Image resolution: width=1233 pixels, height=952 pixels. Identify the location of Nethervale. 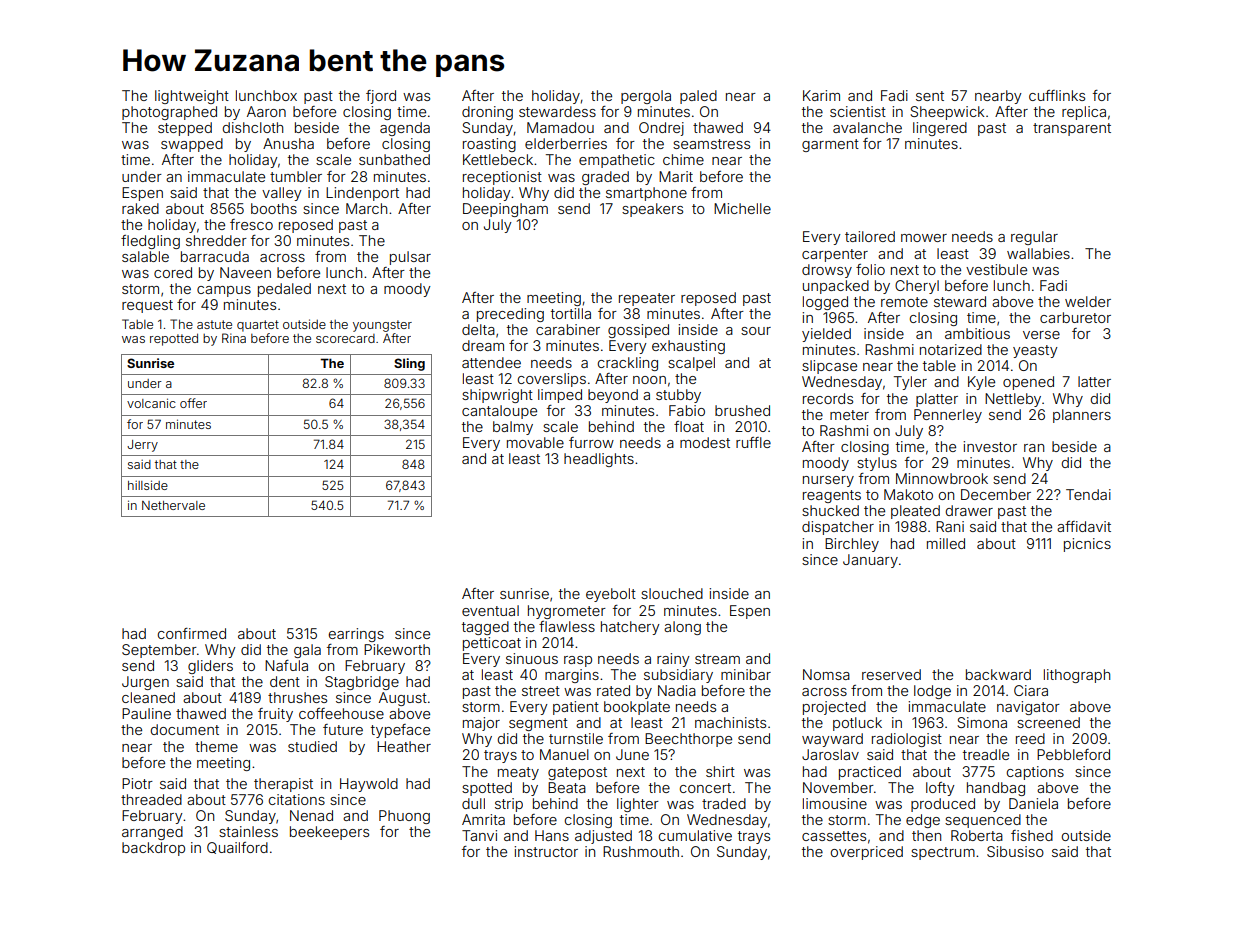
(173, 505).
